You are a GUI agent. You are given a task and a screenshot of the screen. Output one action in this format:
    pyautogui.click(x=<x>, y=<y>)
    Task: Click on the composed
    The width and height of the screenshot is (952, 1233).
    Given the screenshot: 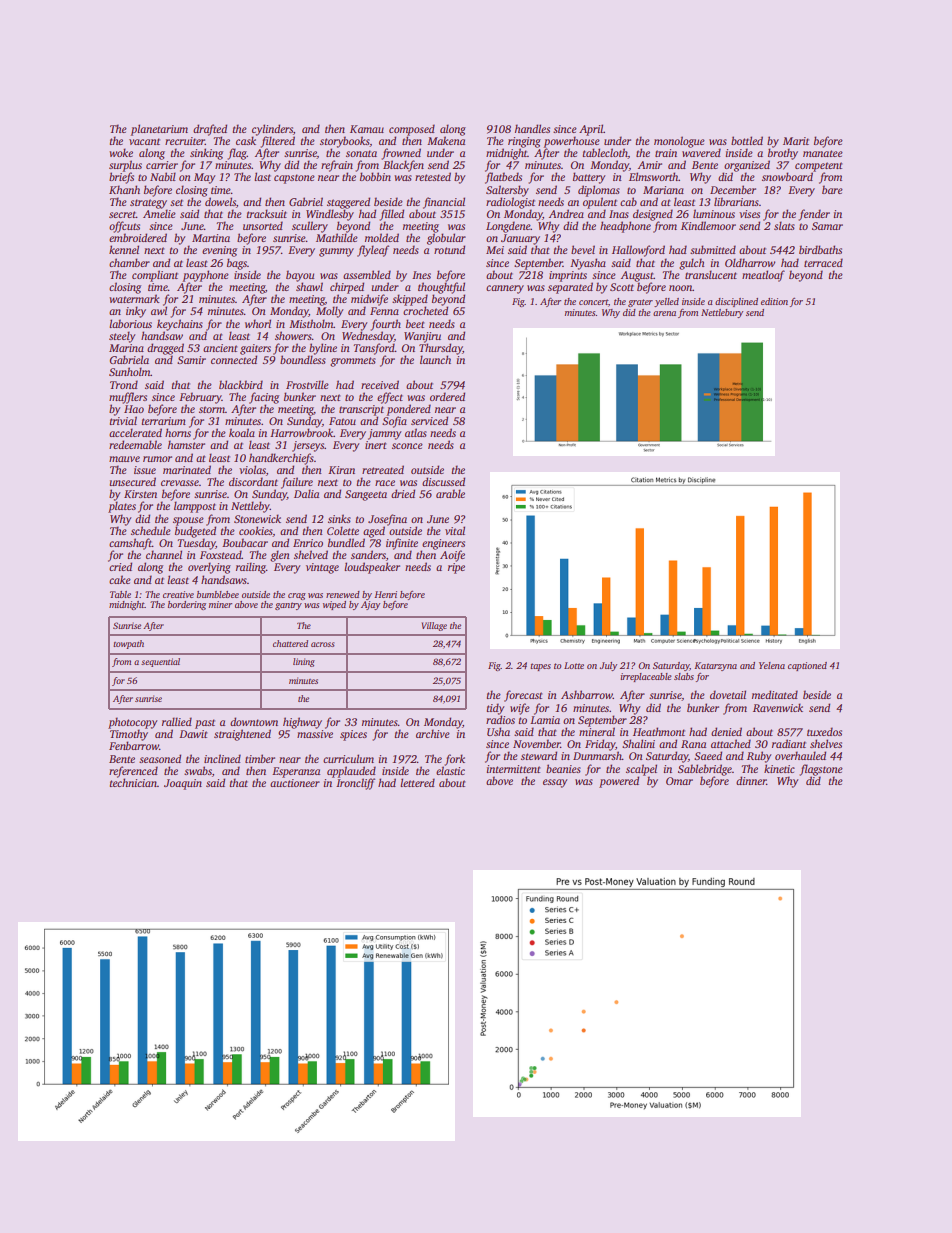 What is the action you would take?
    pyautogui.click(x=412, y=130)
